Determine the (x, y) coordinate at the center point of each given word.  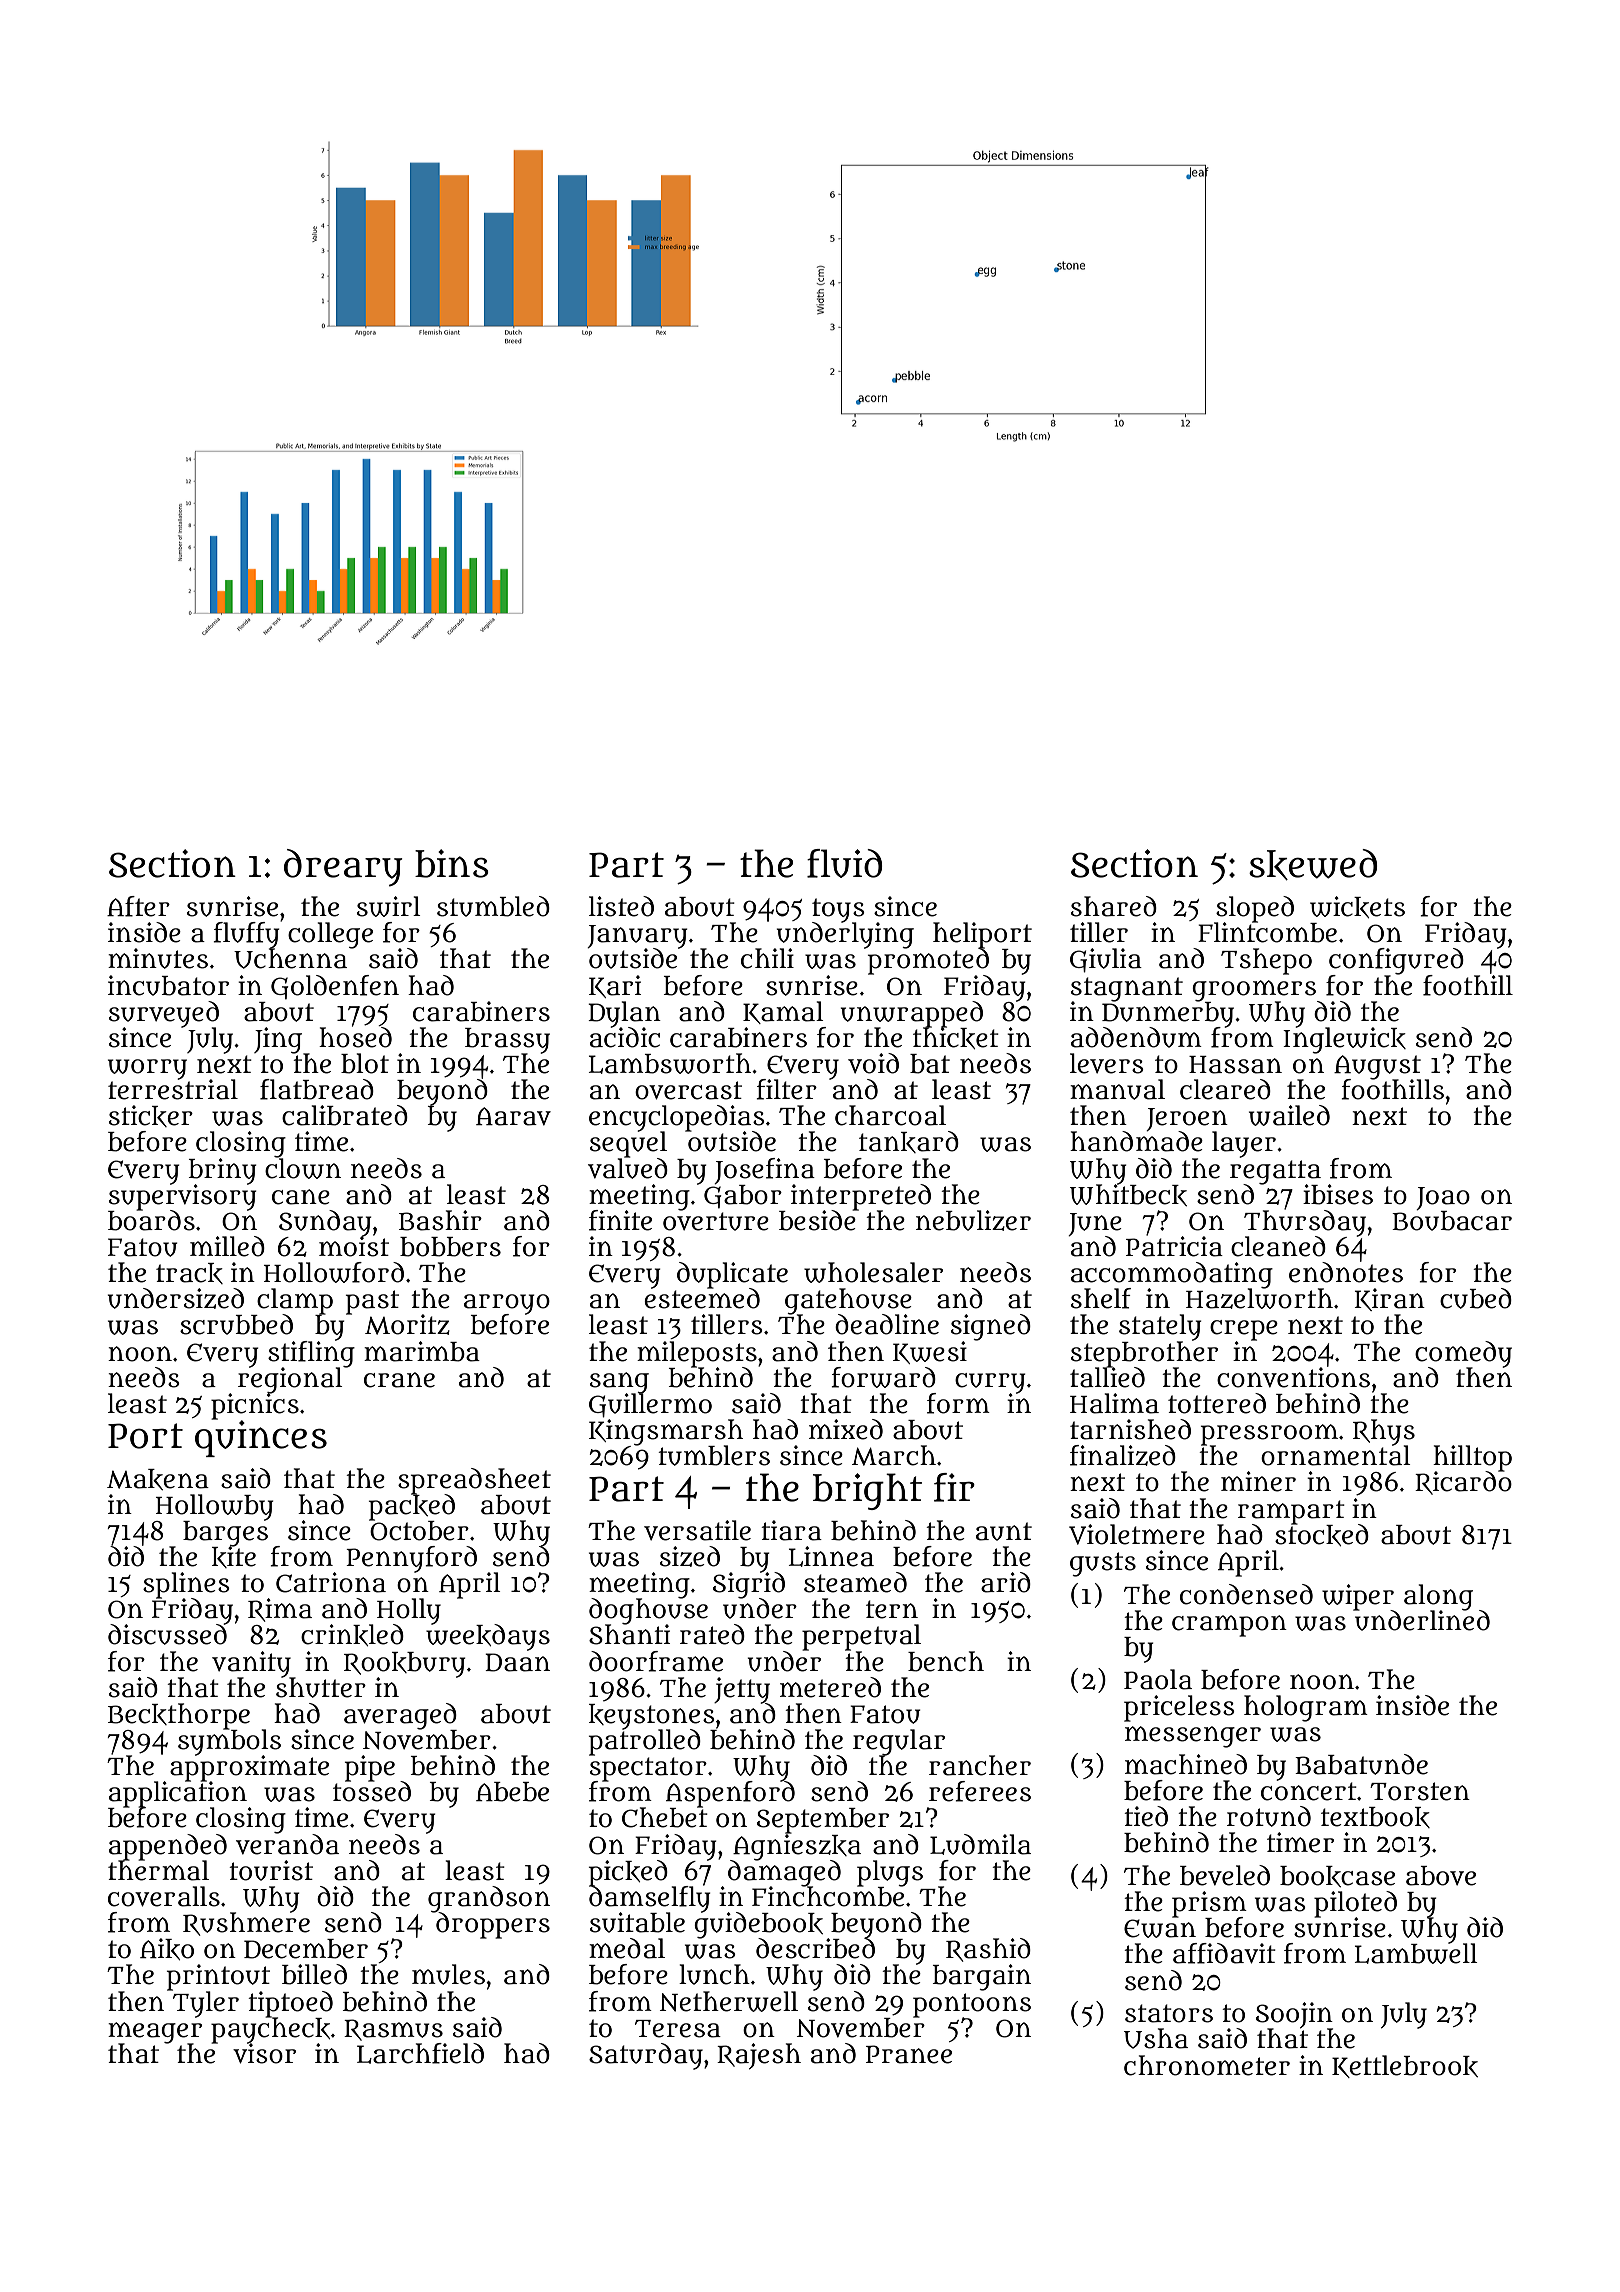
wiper (1358, 1597)
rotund (1269, 1816)
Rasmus (393, 2030)
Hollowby (215, 1507)
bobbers (450, 1247)
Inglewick (1344, 1040)
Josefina (764, 1171)
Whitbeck (1128, 1195)
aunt (1004, 1531)
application (178, 1794)
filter (786, 1089)
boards (151, 1220)
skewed (1313, 864)
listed (621, 906)
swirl (389, 906)
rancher (980, 1765)
